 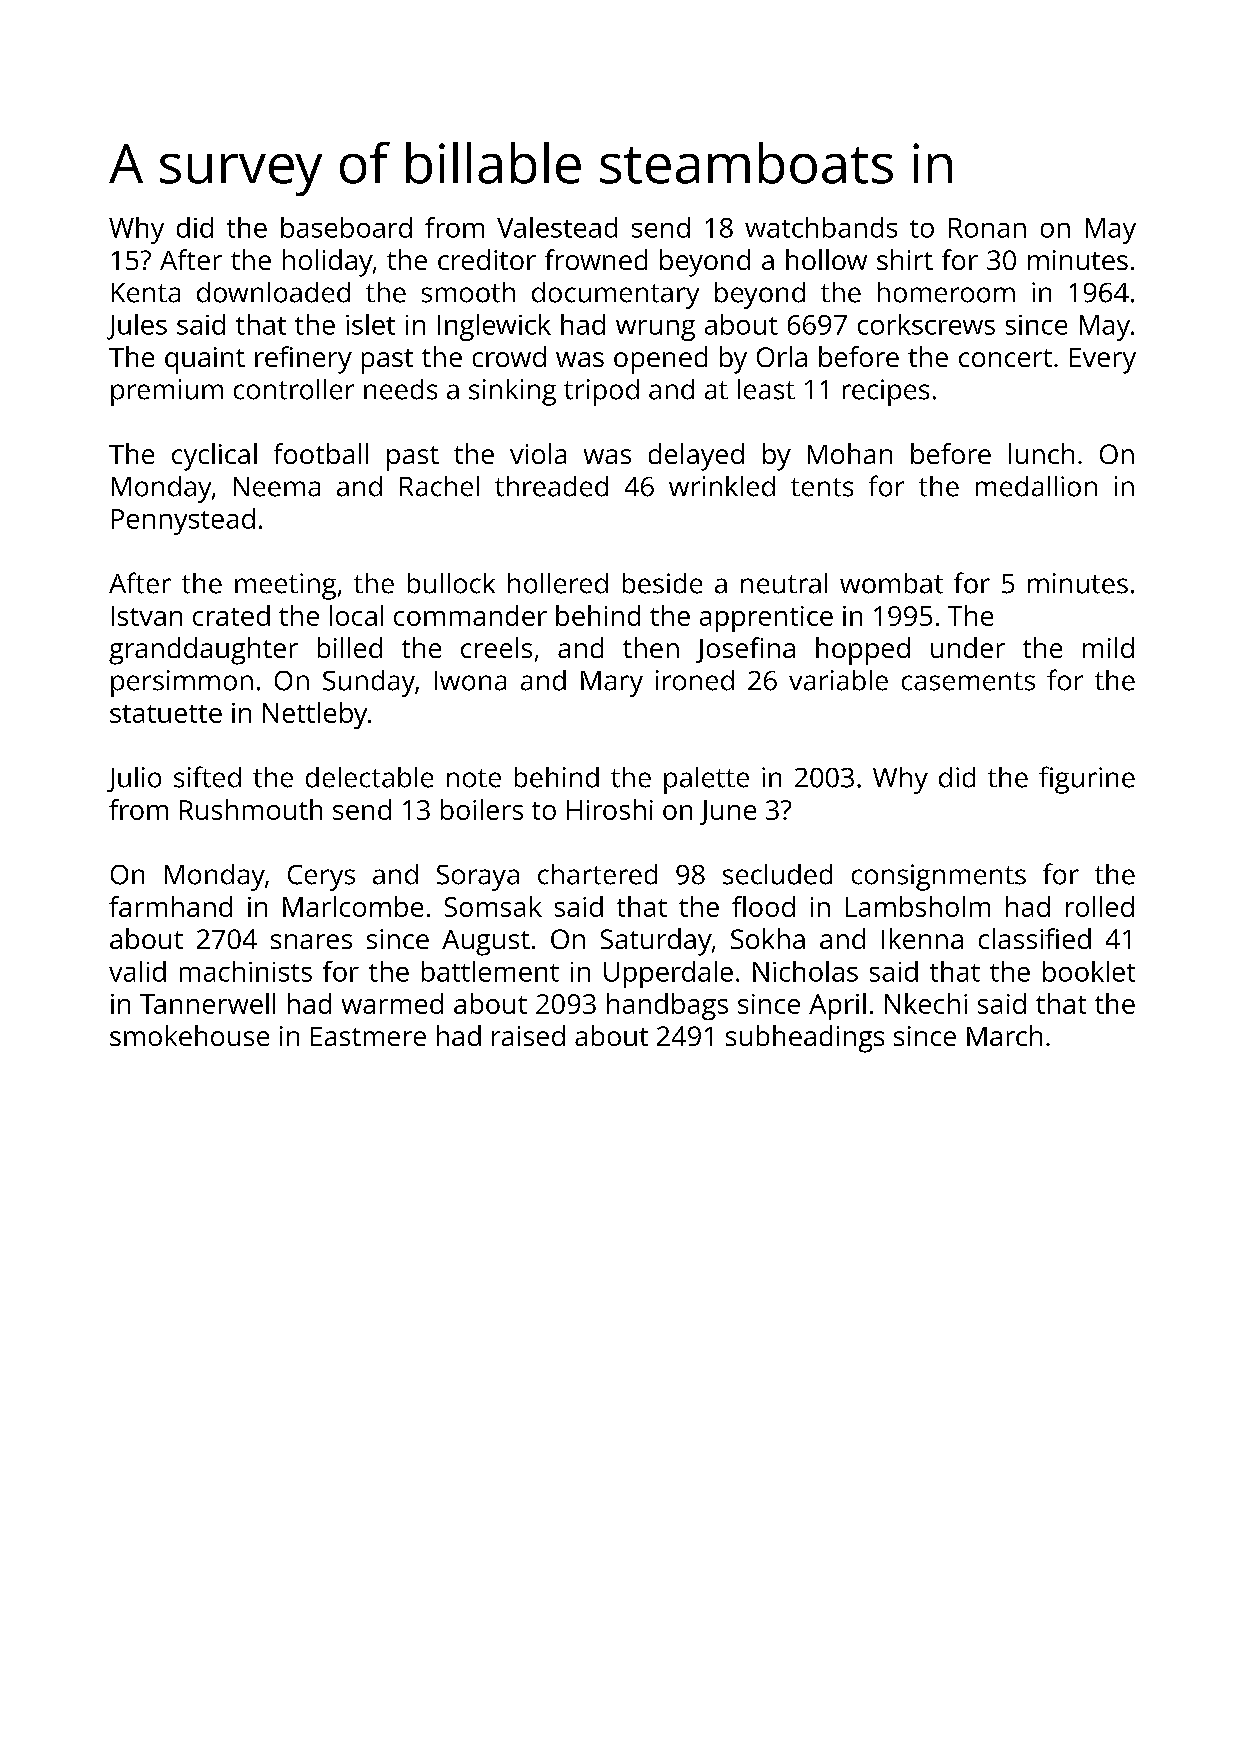 What do you see at coordinates (926, 1003) in the screenshot?
I see `Nkechi` at bounding box center [926, 1003].
